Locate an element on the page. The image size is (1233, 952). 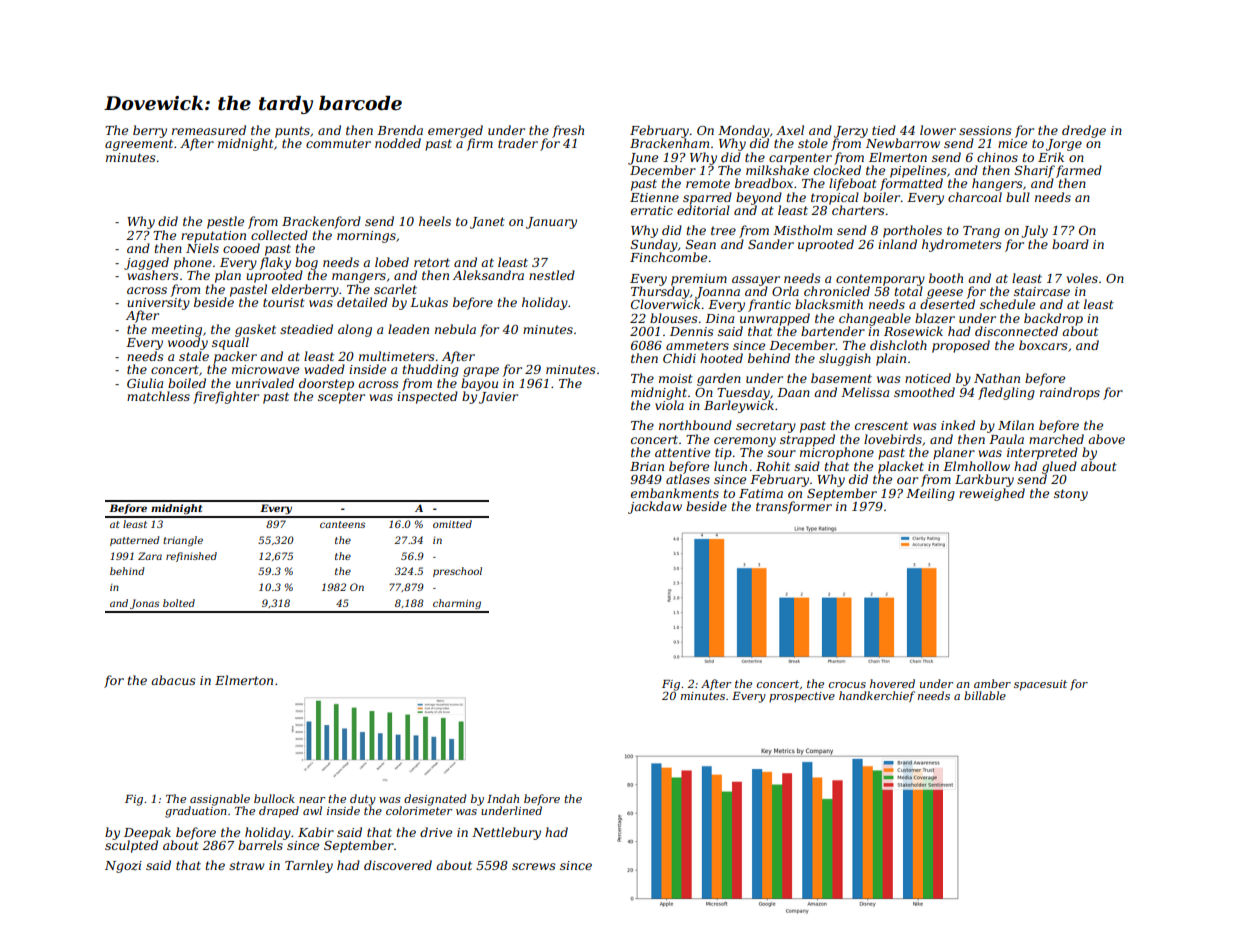
interpreted is located at coordinates (1042, 453).
